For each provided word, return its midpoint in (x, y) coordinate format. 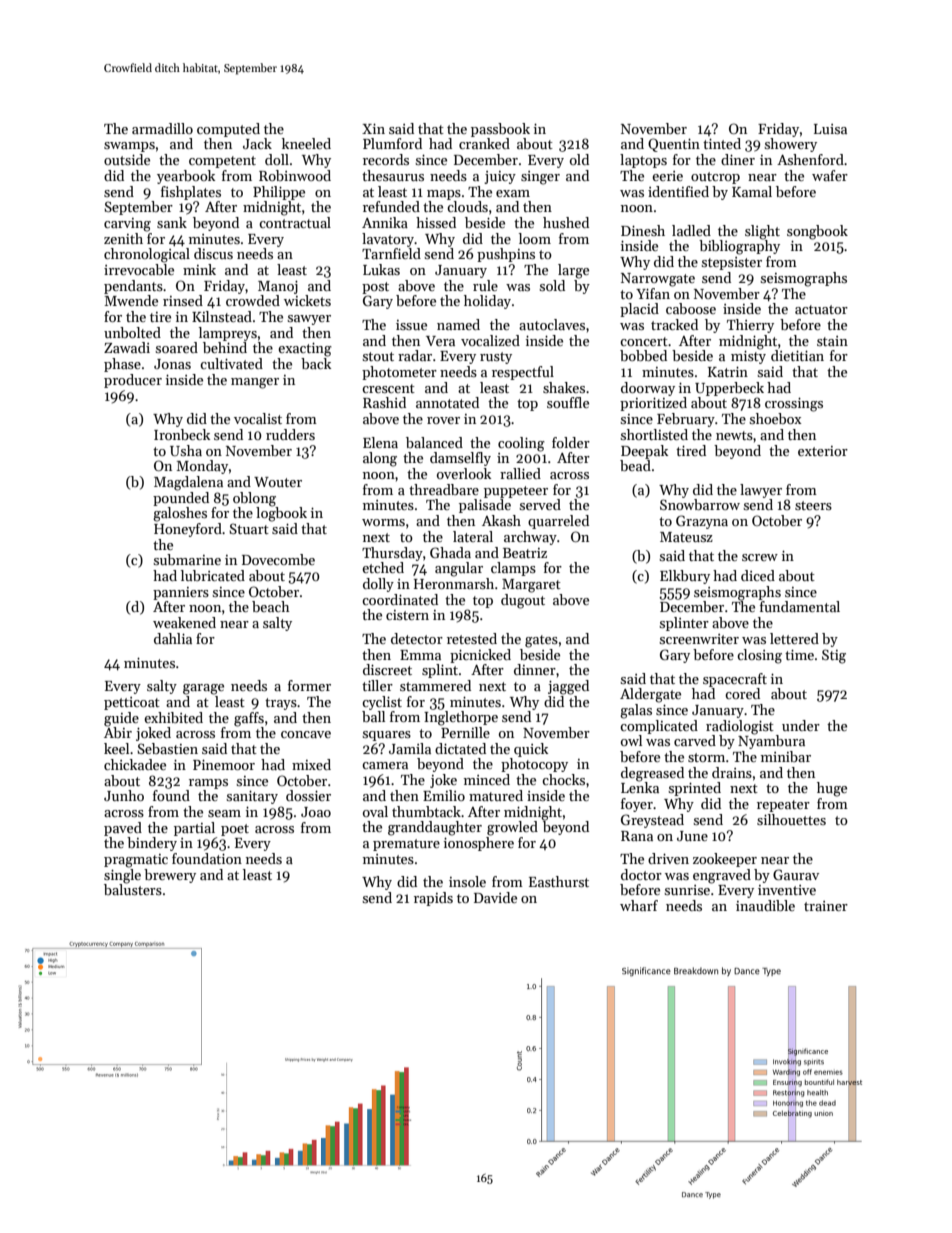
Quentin (674, 145)
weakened (184, 622)
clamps (513, 569)
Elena (380, 442)
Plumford (392, 143)
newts (734, 435)
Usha (186, 450)
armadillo (162, 128)
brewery (170, 876)
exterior (823, 451)
